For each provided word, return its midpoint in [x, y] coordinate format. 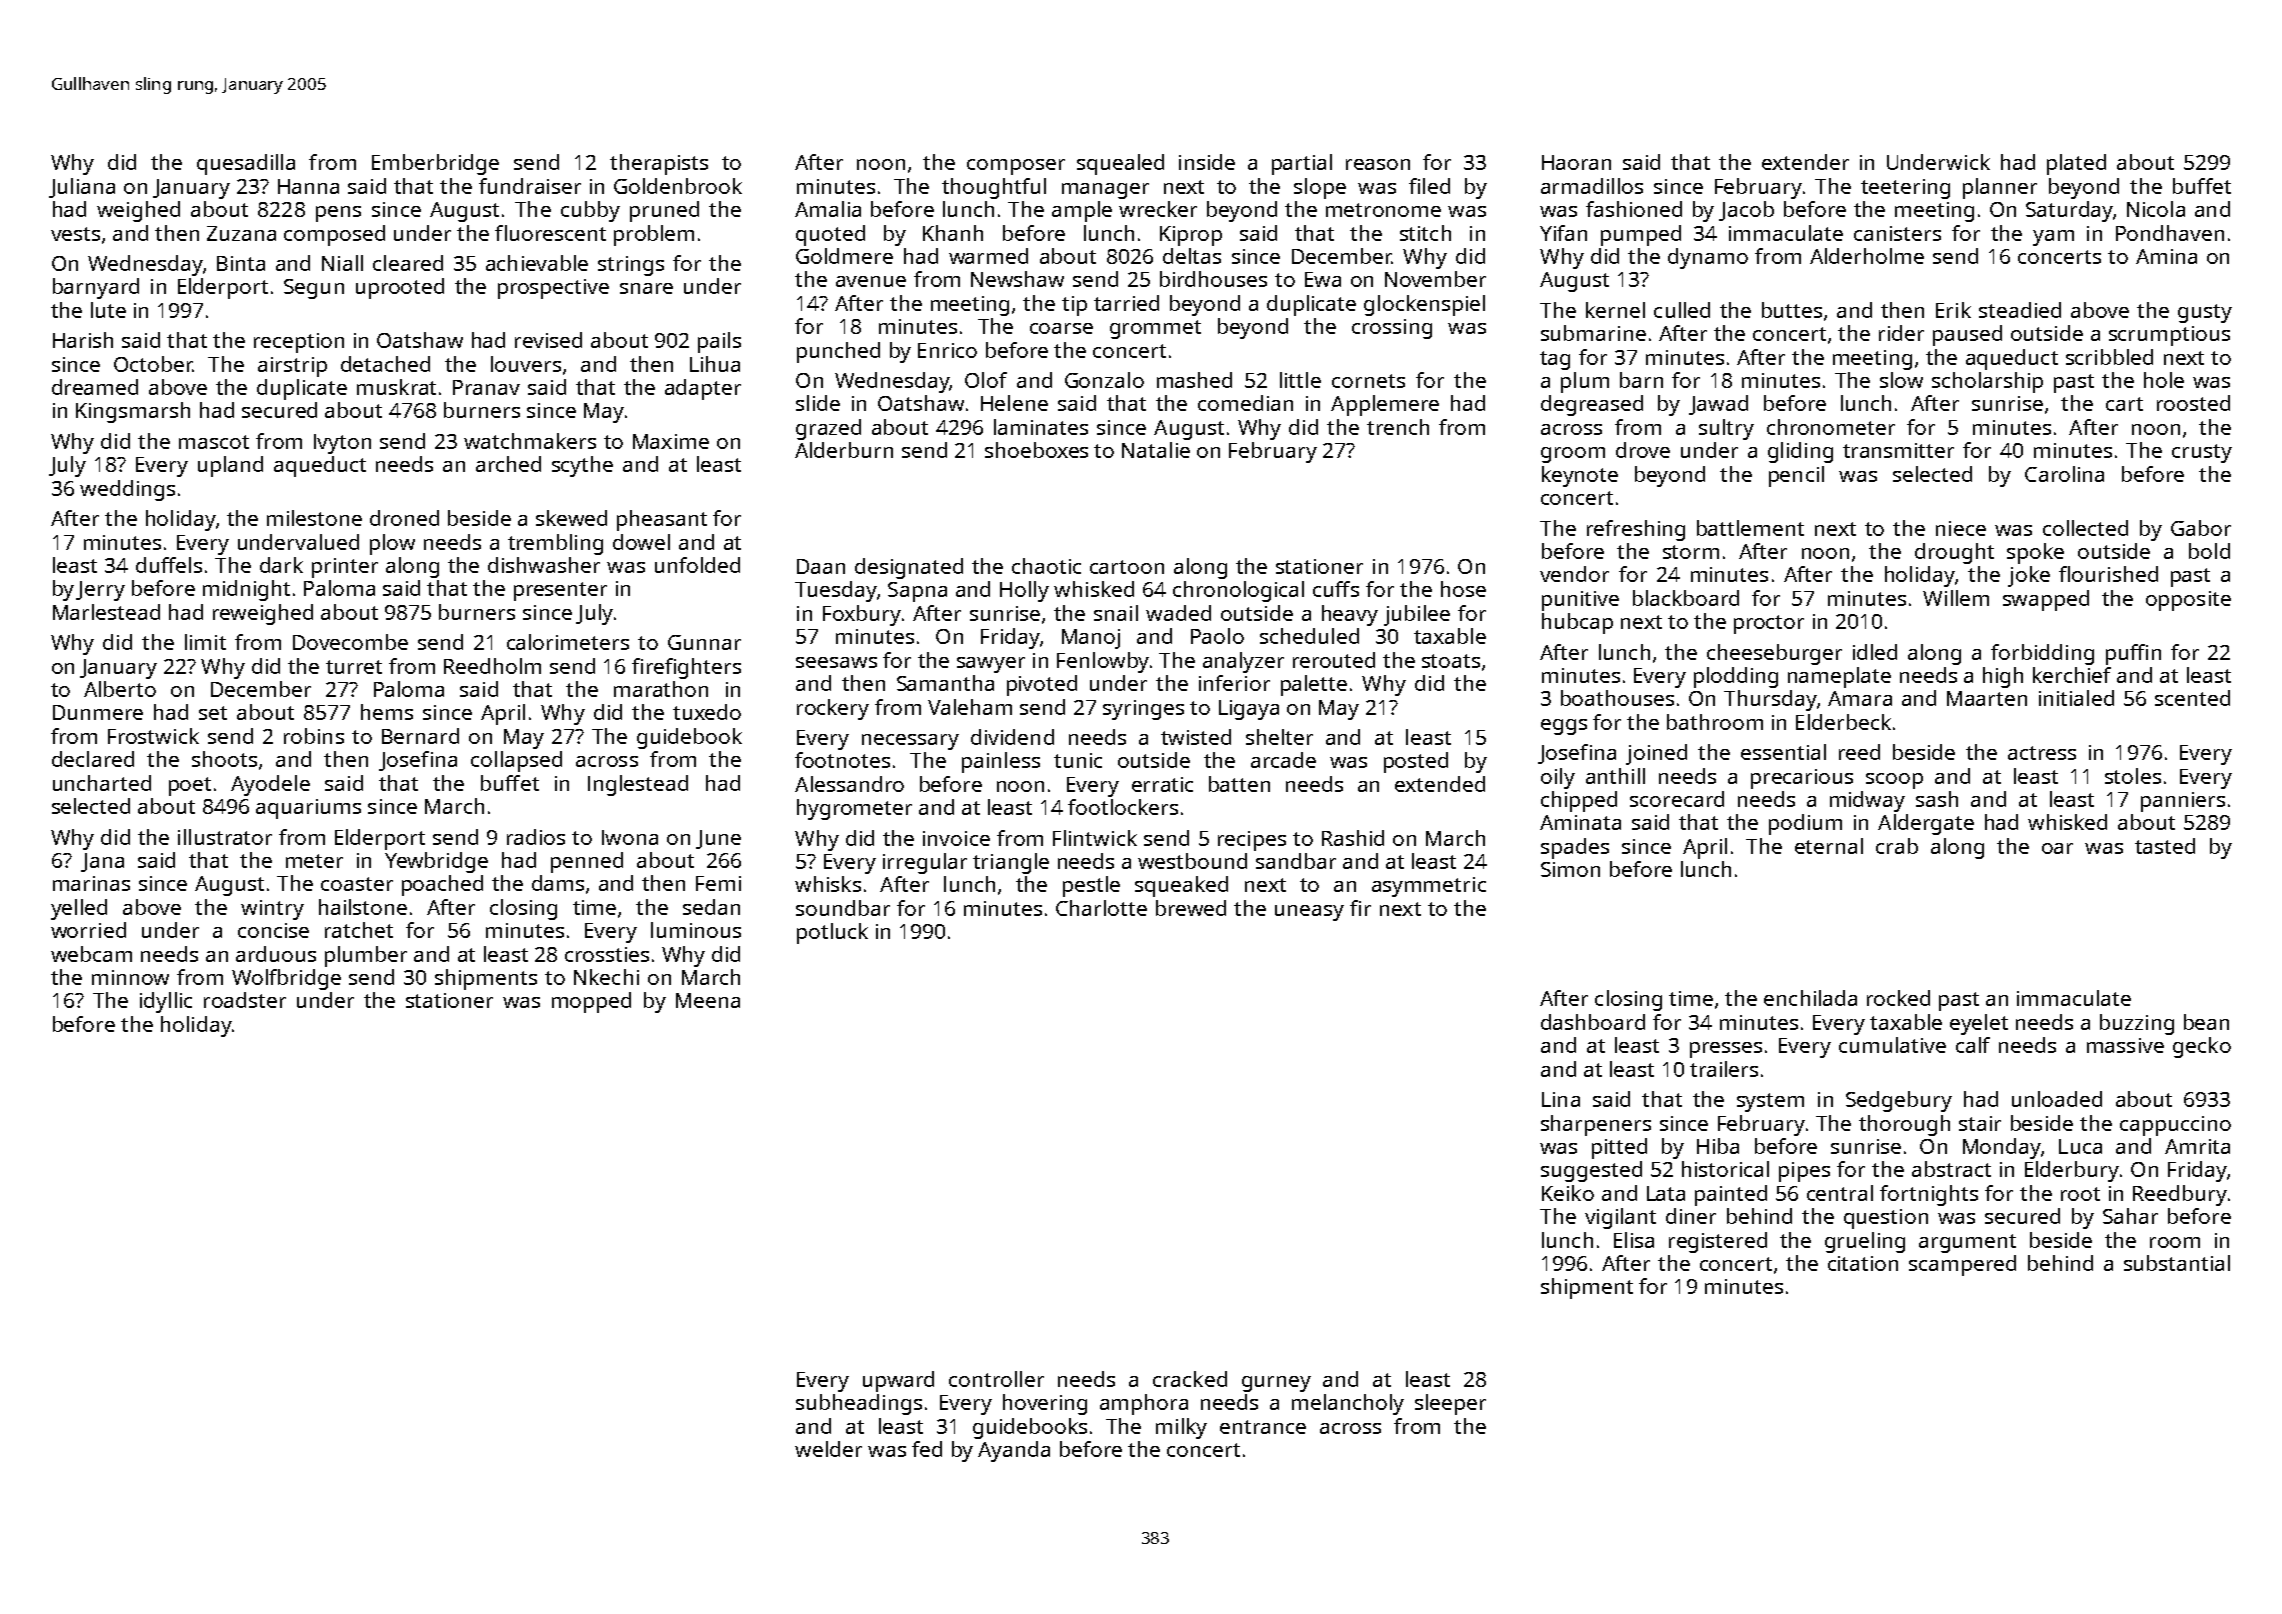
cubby [590, 211]
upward [898, 1381]
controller [996, 1379]
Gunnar [704, 642]
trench [1398, 427]
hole [2164, 380]
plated [2076, 164]
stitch [1425, 233]
